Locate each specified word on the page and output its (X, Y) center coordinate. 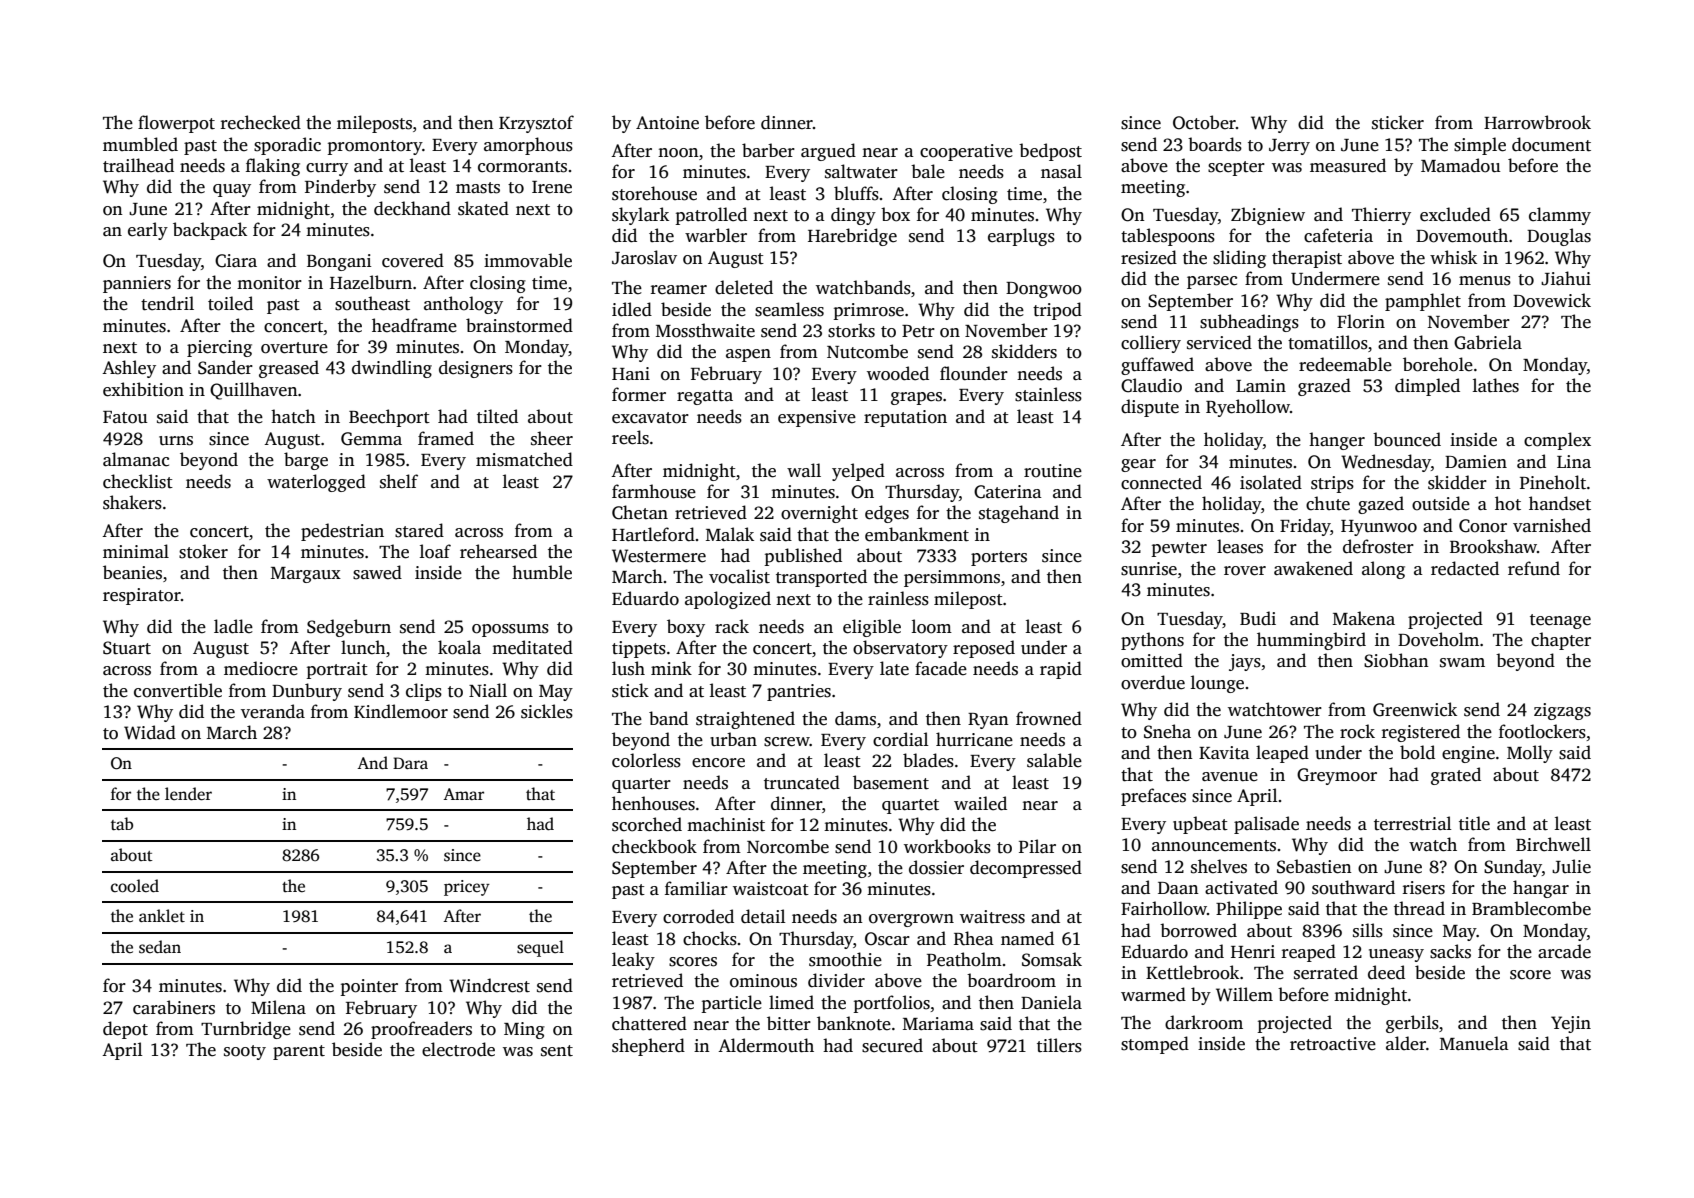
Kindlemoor (401, 711)
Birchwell (1553, 844)
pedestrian (342, 532)
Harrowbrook (1537, 122)
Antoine (667, 123)
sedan (160, 947)
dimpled (1427, 387)
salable (1054, 760)
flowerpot (176, 124)
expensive (817, 418)
